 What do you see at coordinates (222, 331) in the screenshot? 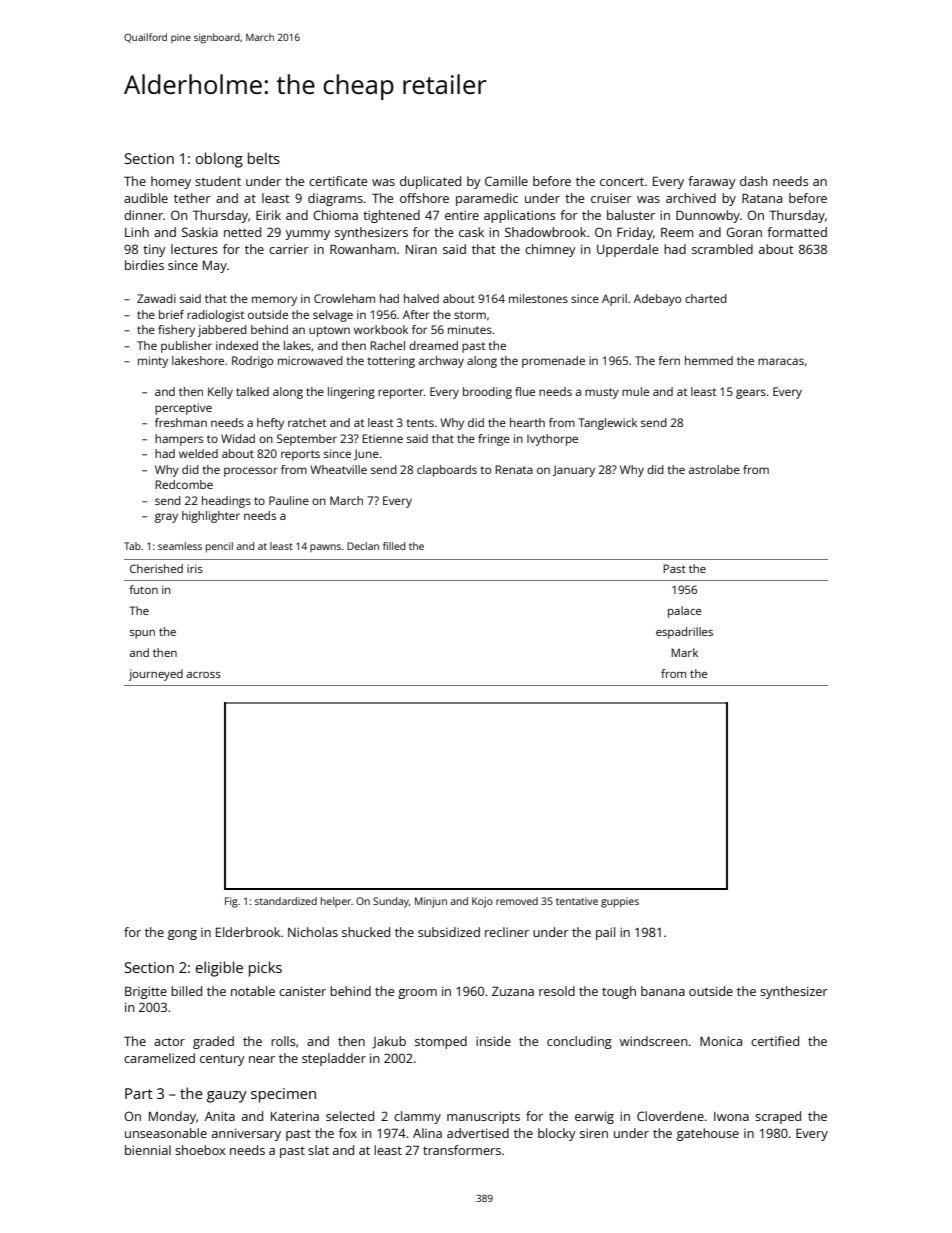
I see `jabbered` at bounding box center [222, 331].
